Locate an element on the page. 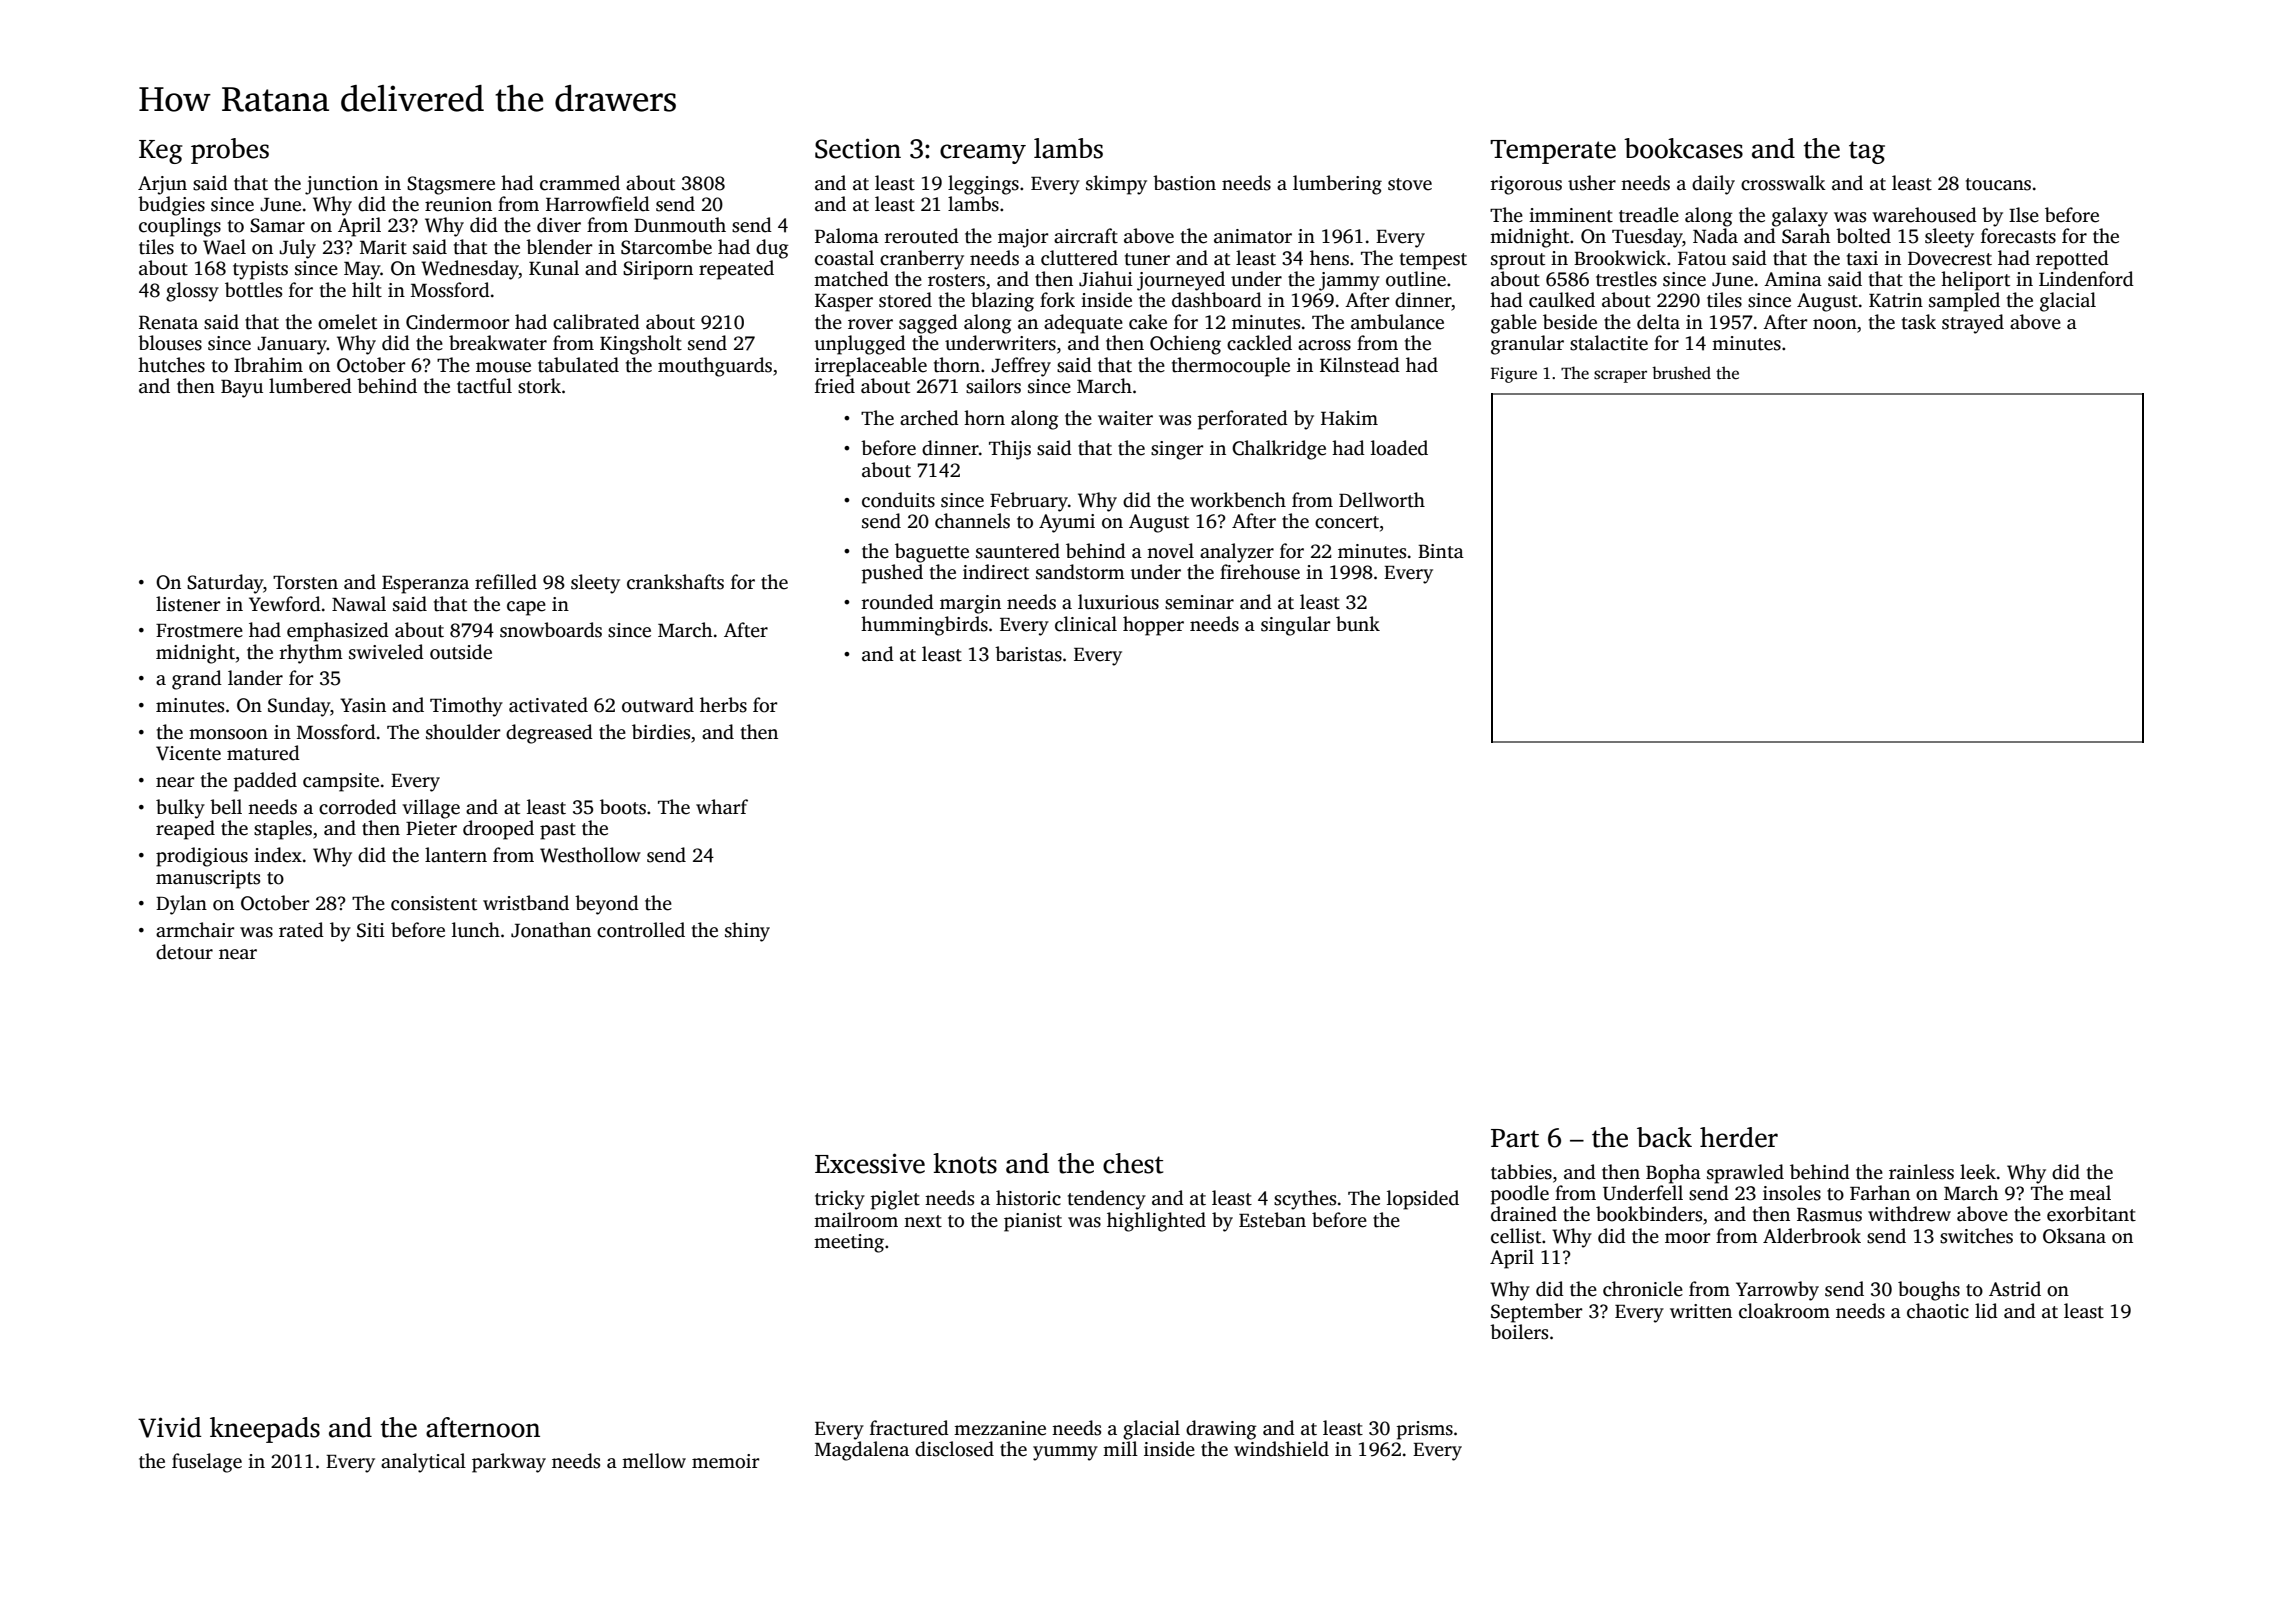 This image has height=1614, width=2282. Vicente is located at coordinates (188, 753).
